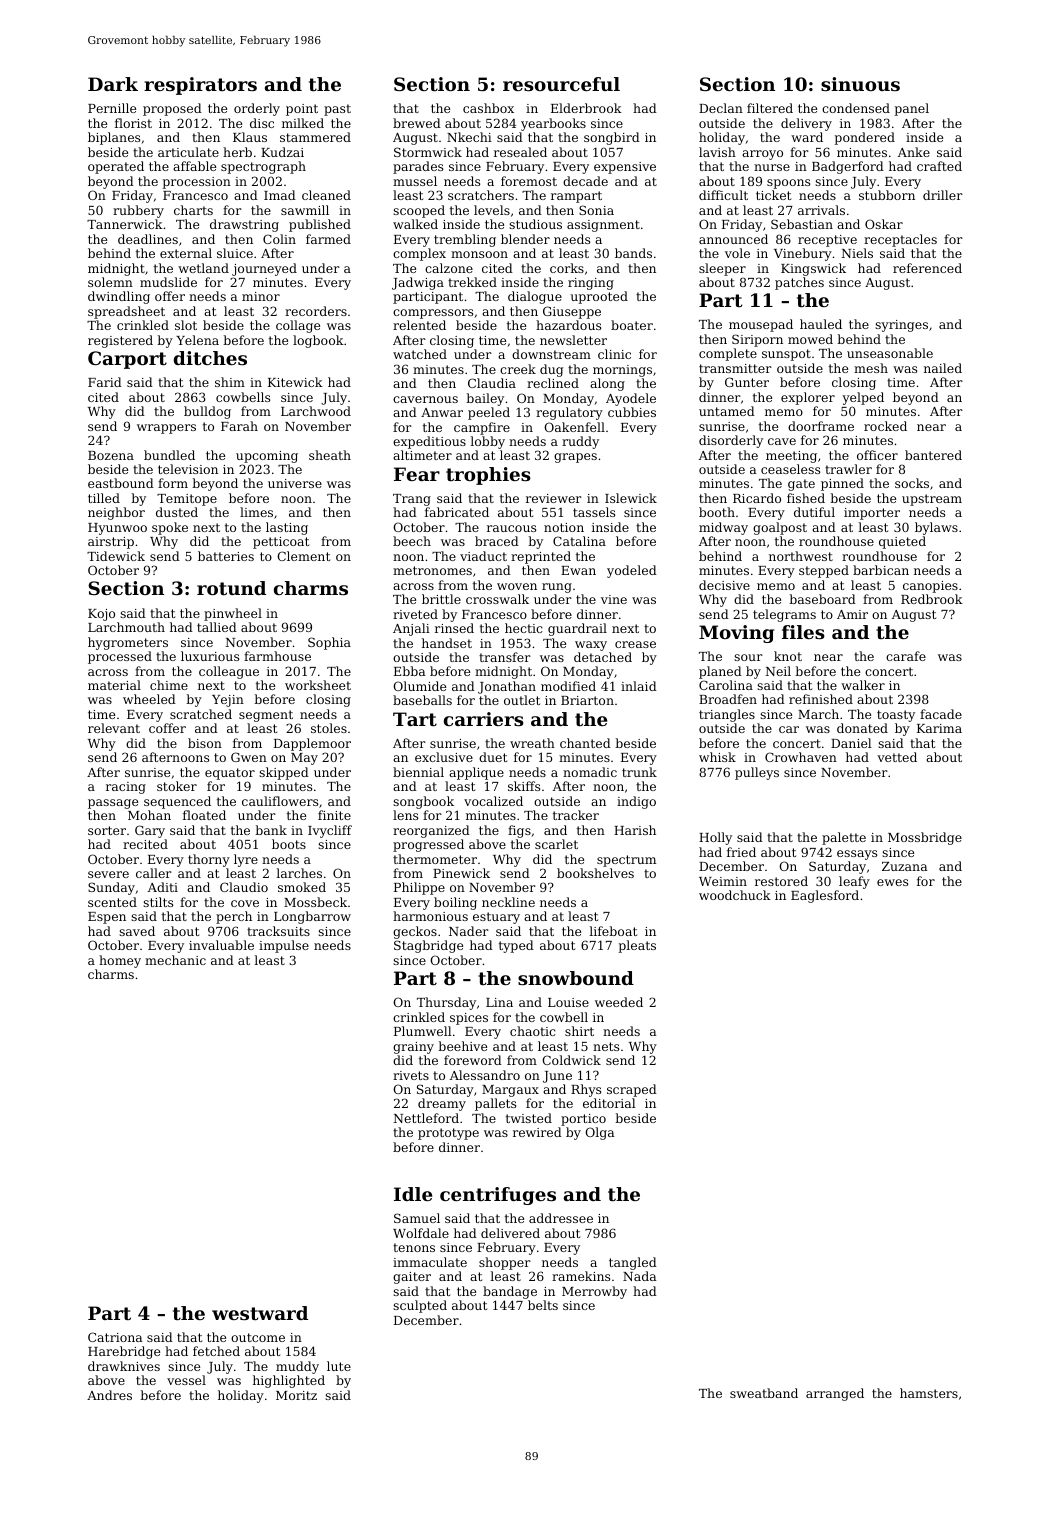 The height and width of the document is (1521, 1050). What do you see at coordinates (302, 110) in the document?
I see `point` at bounding box center [302, 110].
